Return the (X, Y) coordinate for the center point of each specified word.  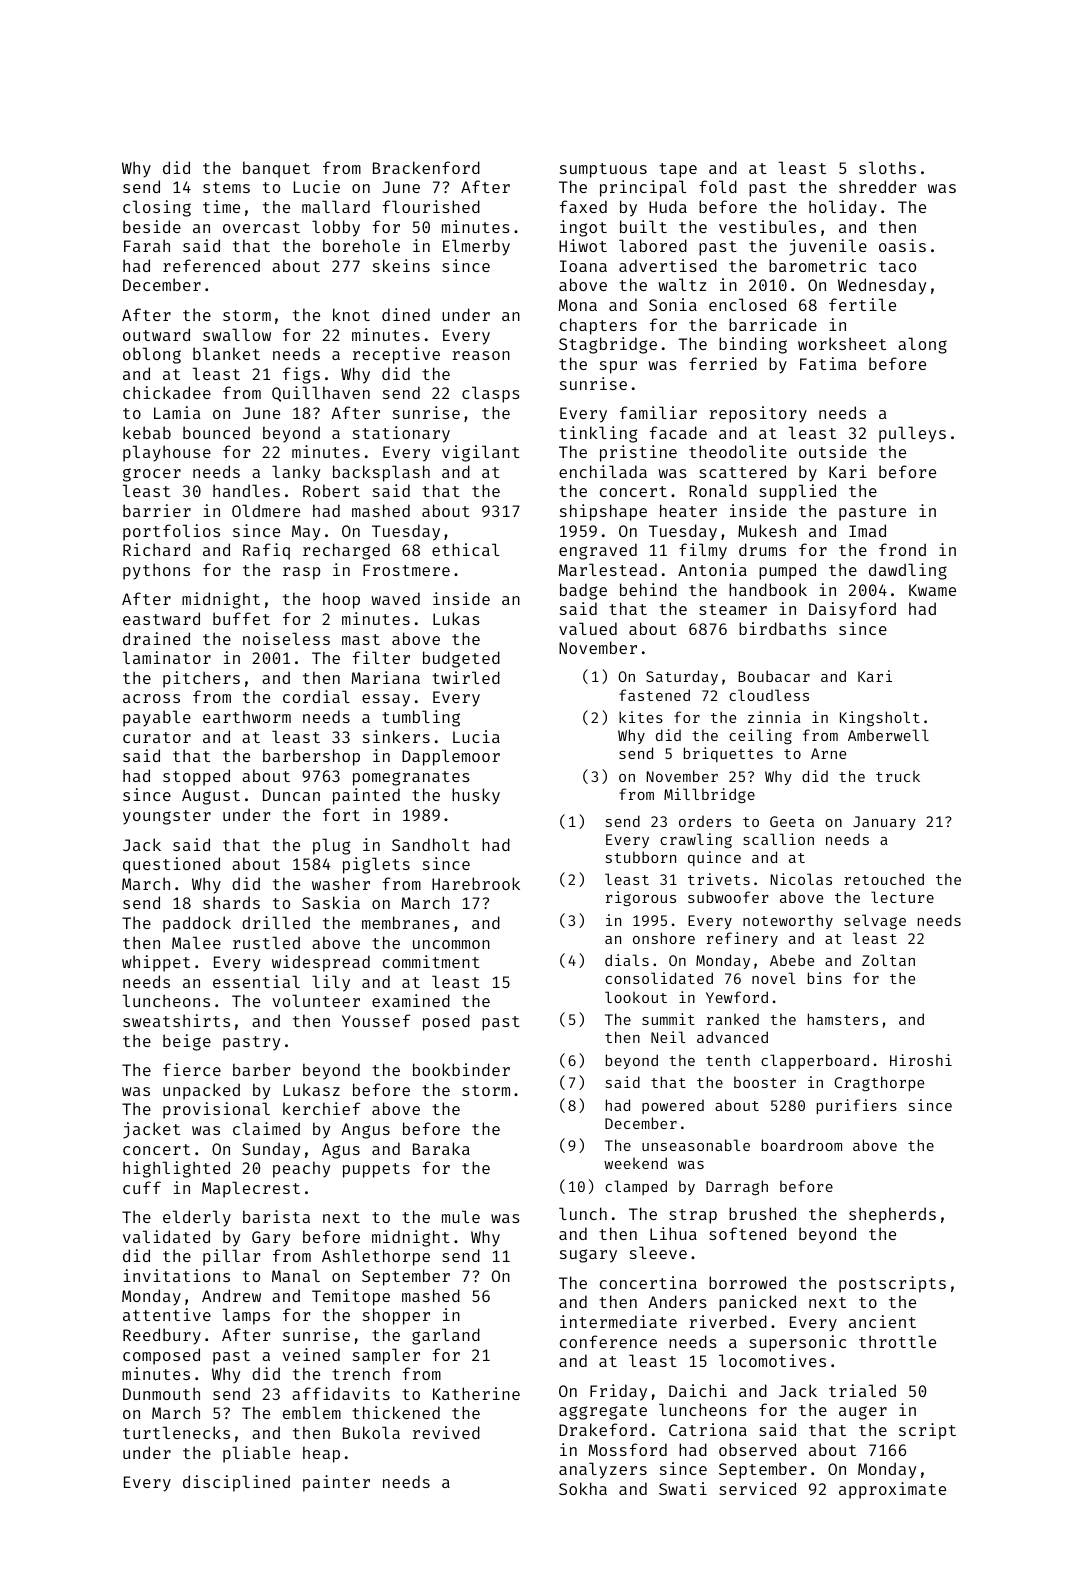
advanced (732, 1037)
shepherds (892, 1215)
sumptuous (603, 170)
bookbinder (461, 1069)
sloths (887, 167)
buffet (241, 618)
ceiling (760, 736)
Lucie (317, 186)
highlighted (176, 1169)
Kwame (932, 590)
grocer (152, 475)
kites (641, 717)
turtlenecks (176, 1432)
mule (461, 1216)
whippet (156, 963)
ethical (465, 549)
